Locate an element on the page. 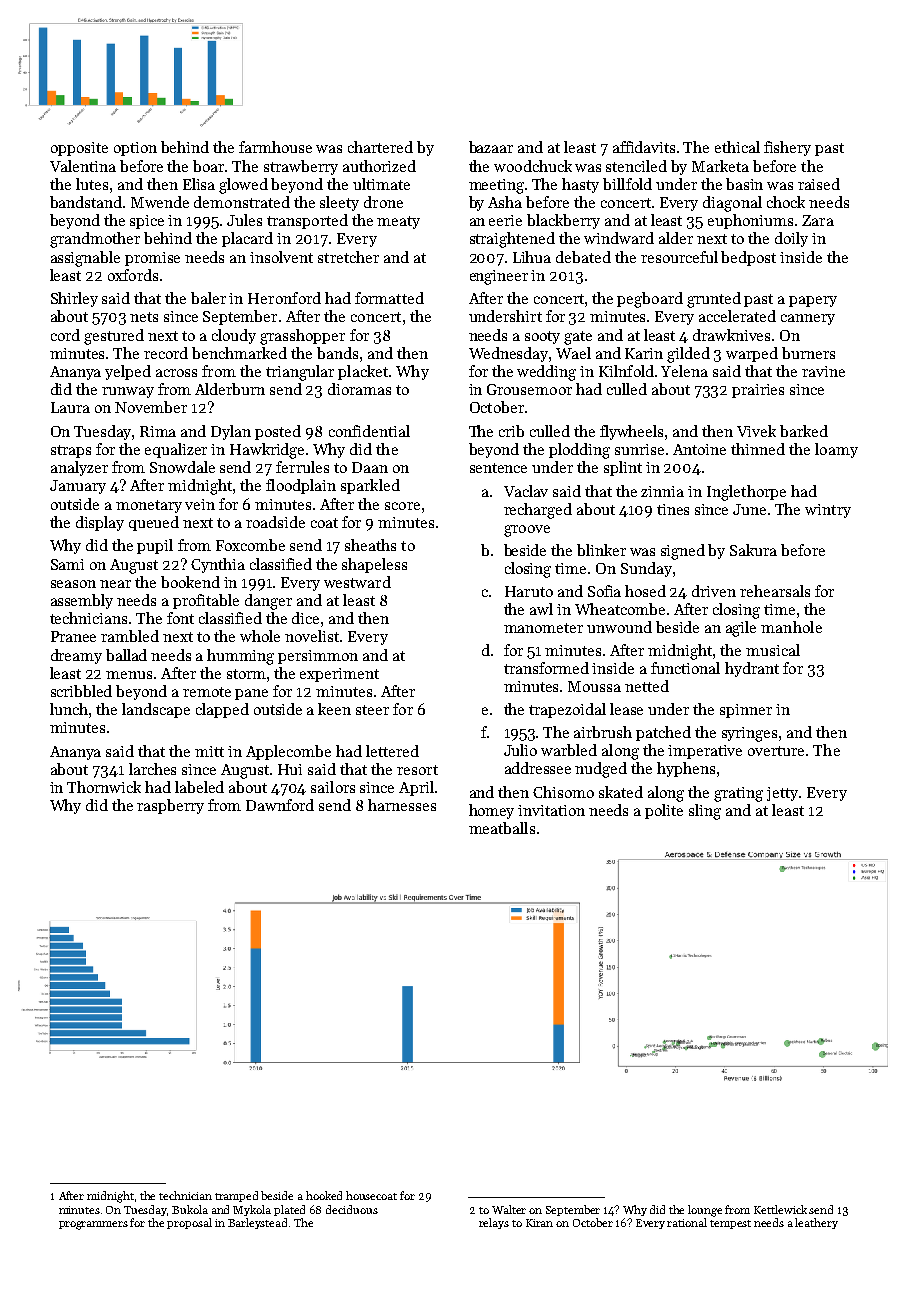 The width and height of the document is (908, 1316). ethical is located at coordinates (737, 147).
